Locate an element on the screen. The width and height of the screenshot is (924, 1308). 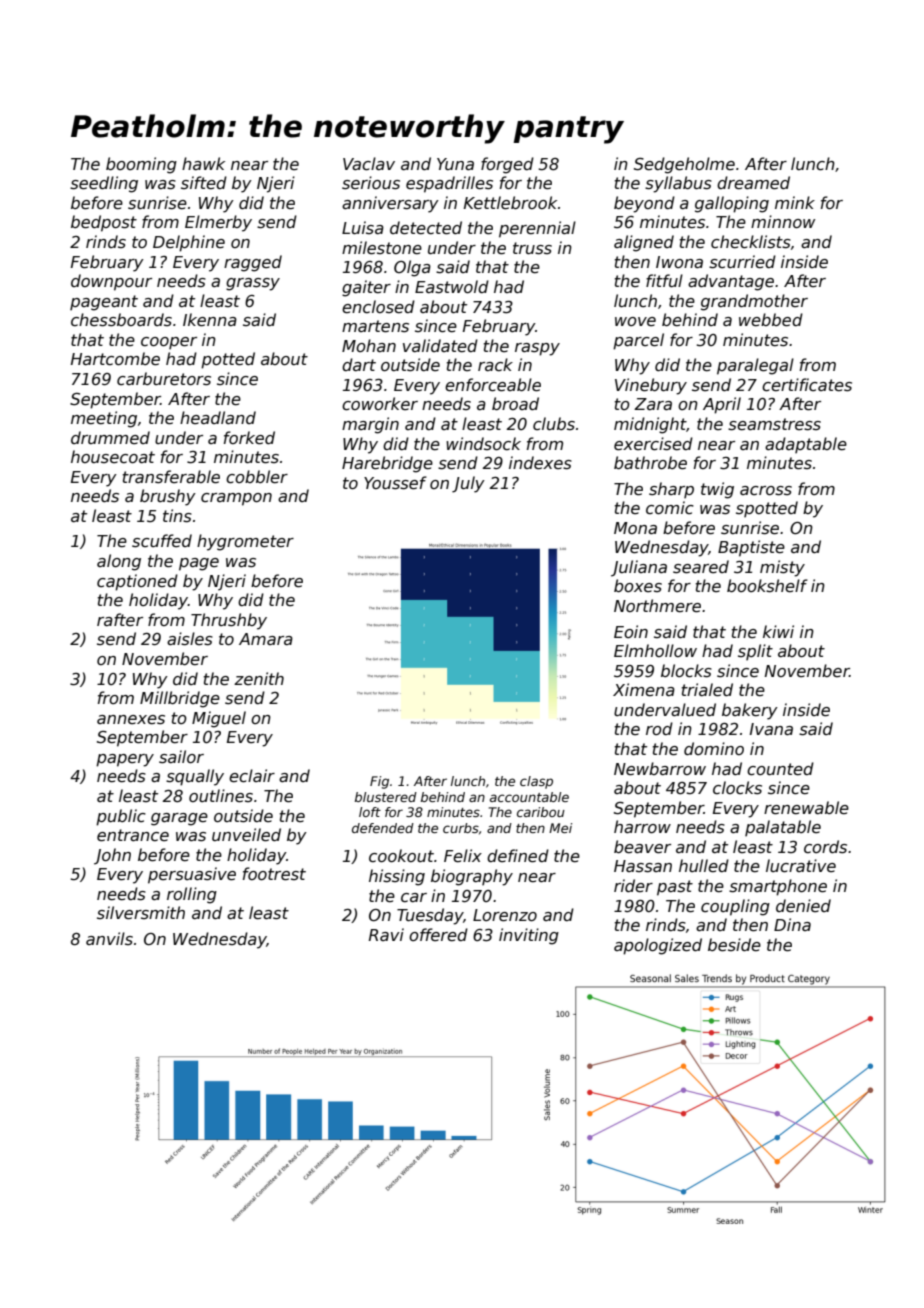
offered is located at coordinates (438, 935).
